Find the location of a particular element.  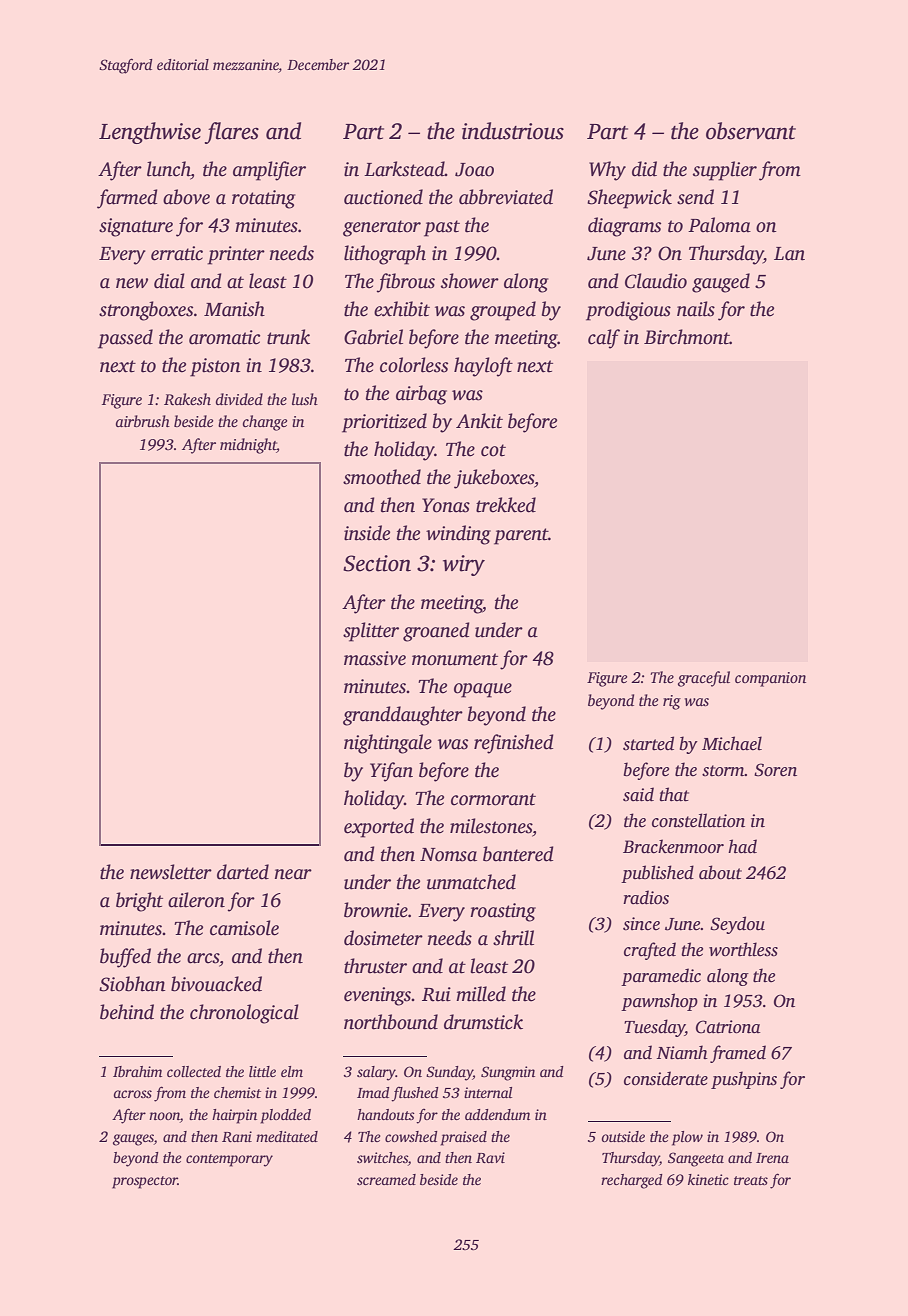

Section is located at coordinates (377, 563).
